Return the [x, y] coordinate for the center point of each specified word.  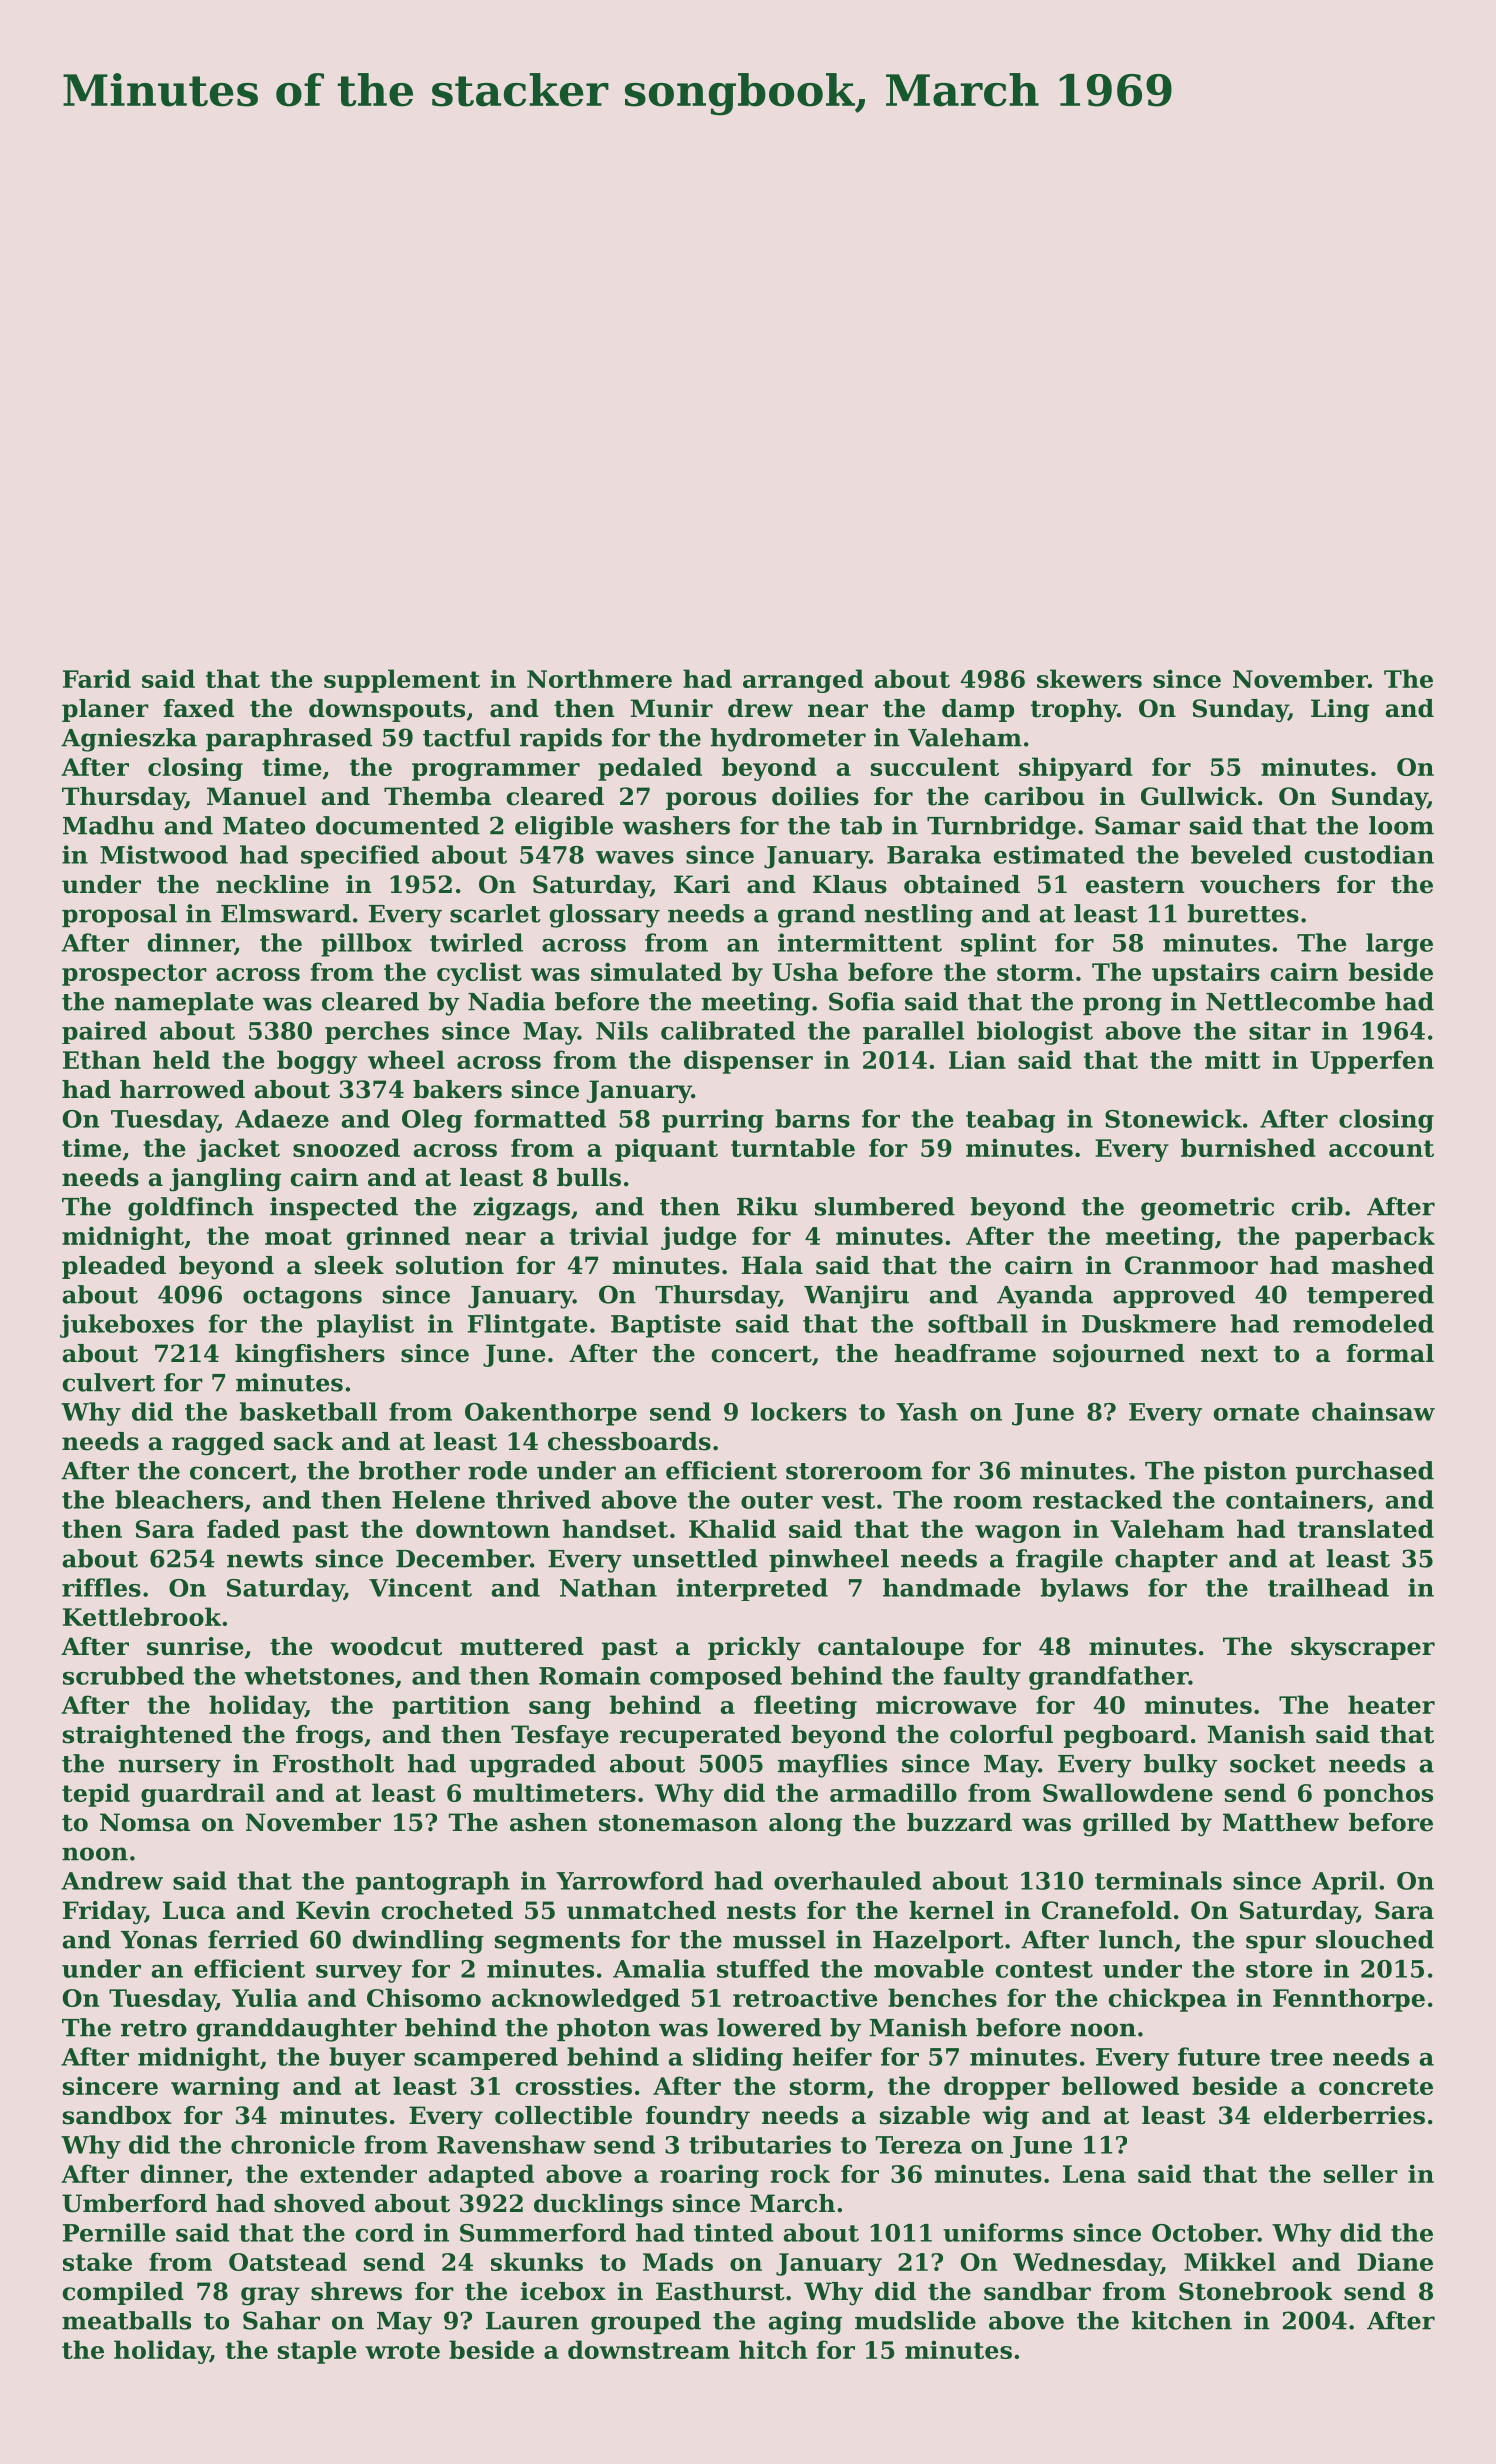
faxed [198, 708]
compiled [123, 2293]
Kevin [333, 1910]
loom [1401, 825]
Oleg [432, 1121]
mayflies [832, 1766]
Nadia [506, 1001]
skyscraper [1363, 1649]
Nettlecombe [1290, 1001]
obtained [962, 884]
